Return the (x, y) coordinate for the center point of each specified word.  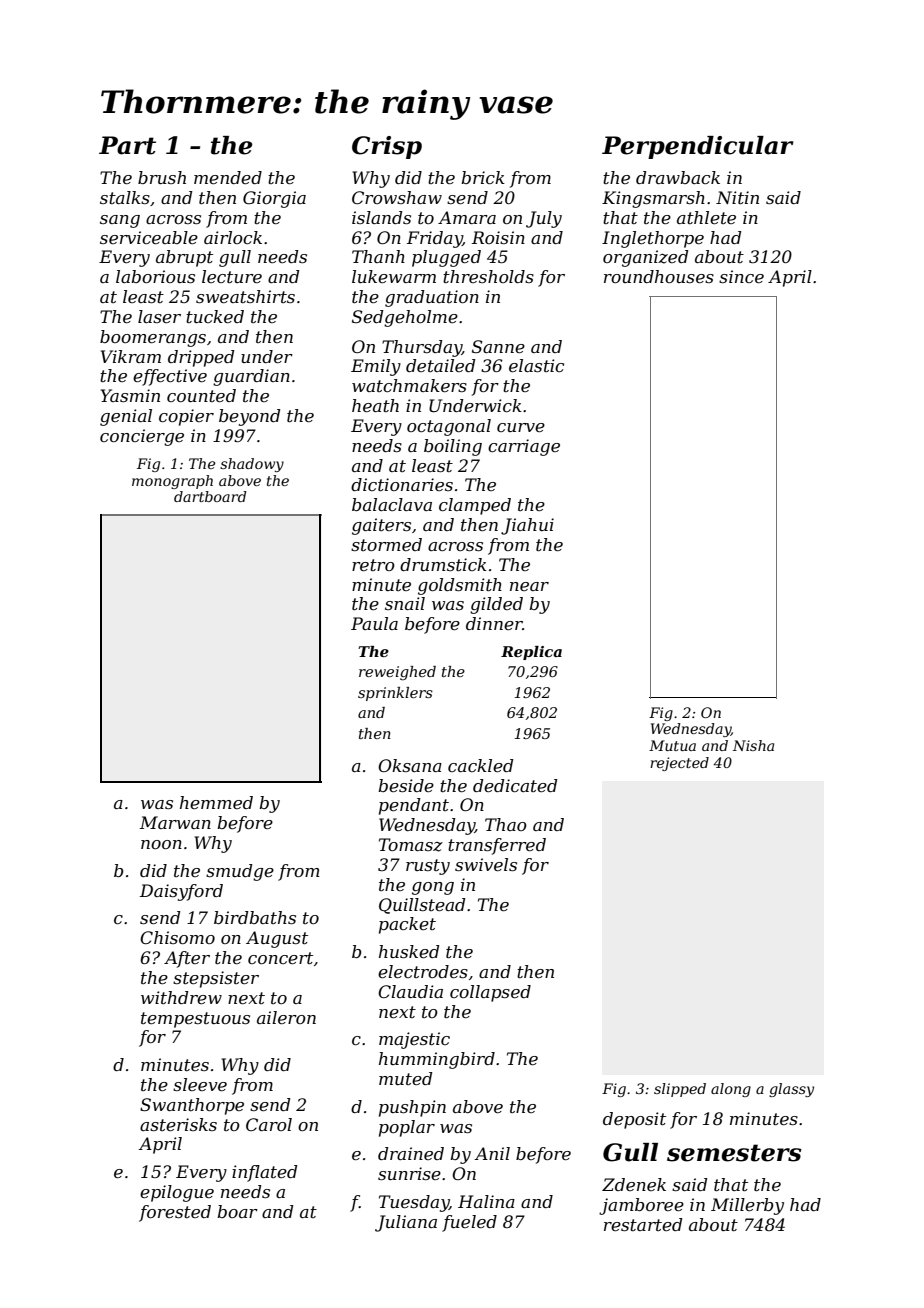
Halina (486, 1201)
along (731, 1090)
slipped (680, 1090)
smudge (240, 872)
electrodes (423, 971)
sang (120, 221)
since (741, 276)
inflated (264, 1173)
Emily (376, 367)
